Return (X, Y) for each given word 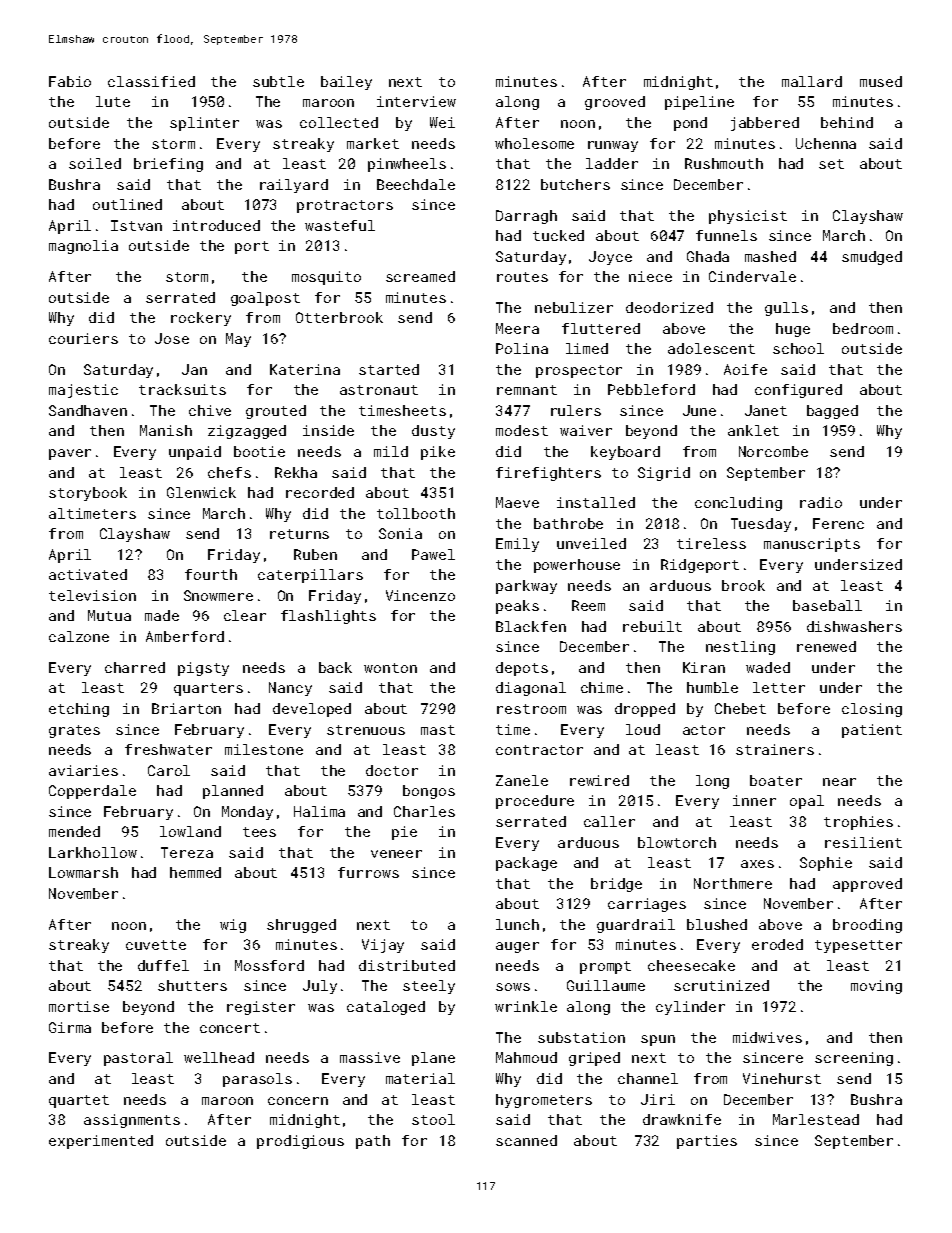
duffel (163, 965)
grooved (615, 103)
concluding (738, 504)
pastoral (138, 1059)
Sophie (826, 864)
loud (643, 729)
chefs (229, 472)
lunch (517, 924)
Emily (517, 545)
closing (872, 710)
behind (847, 122)
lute (113, 101)
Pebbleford (651, 389)
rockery (201, 319)
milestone (264, 749)
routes (522, 277)
